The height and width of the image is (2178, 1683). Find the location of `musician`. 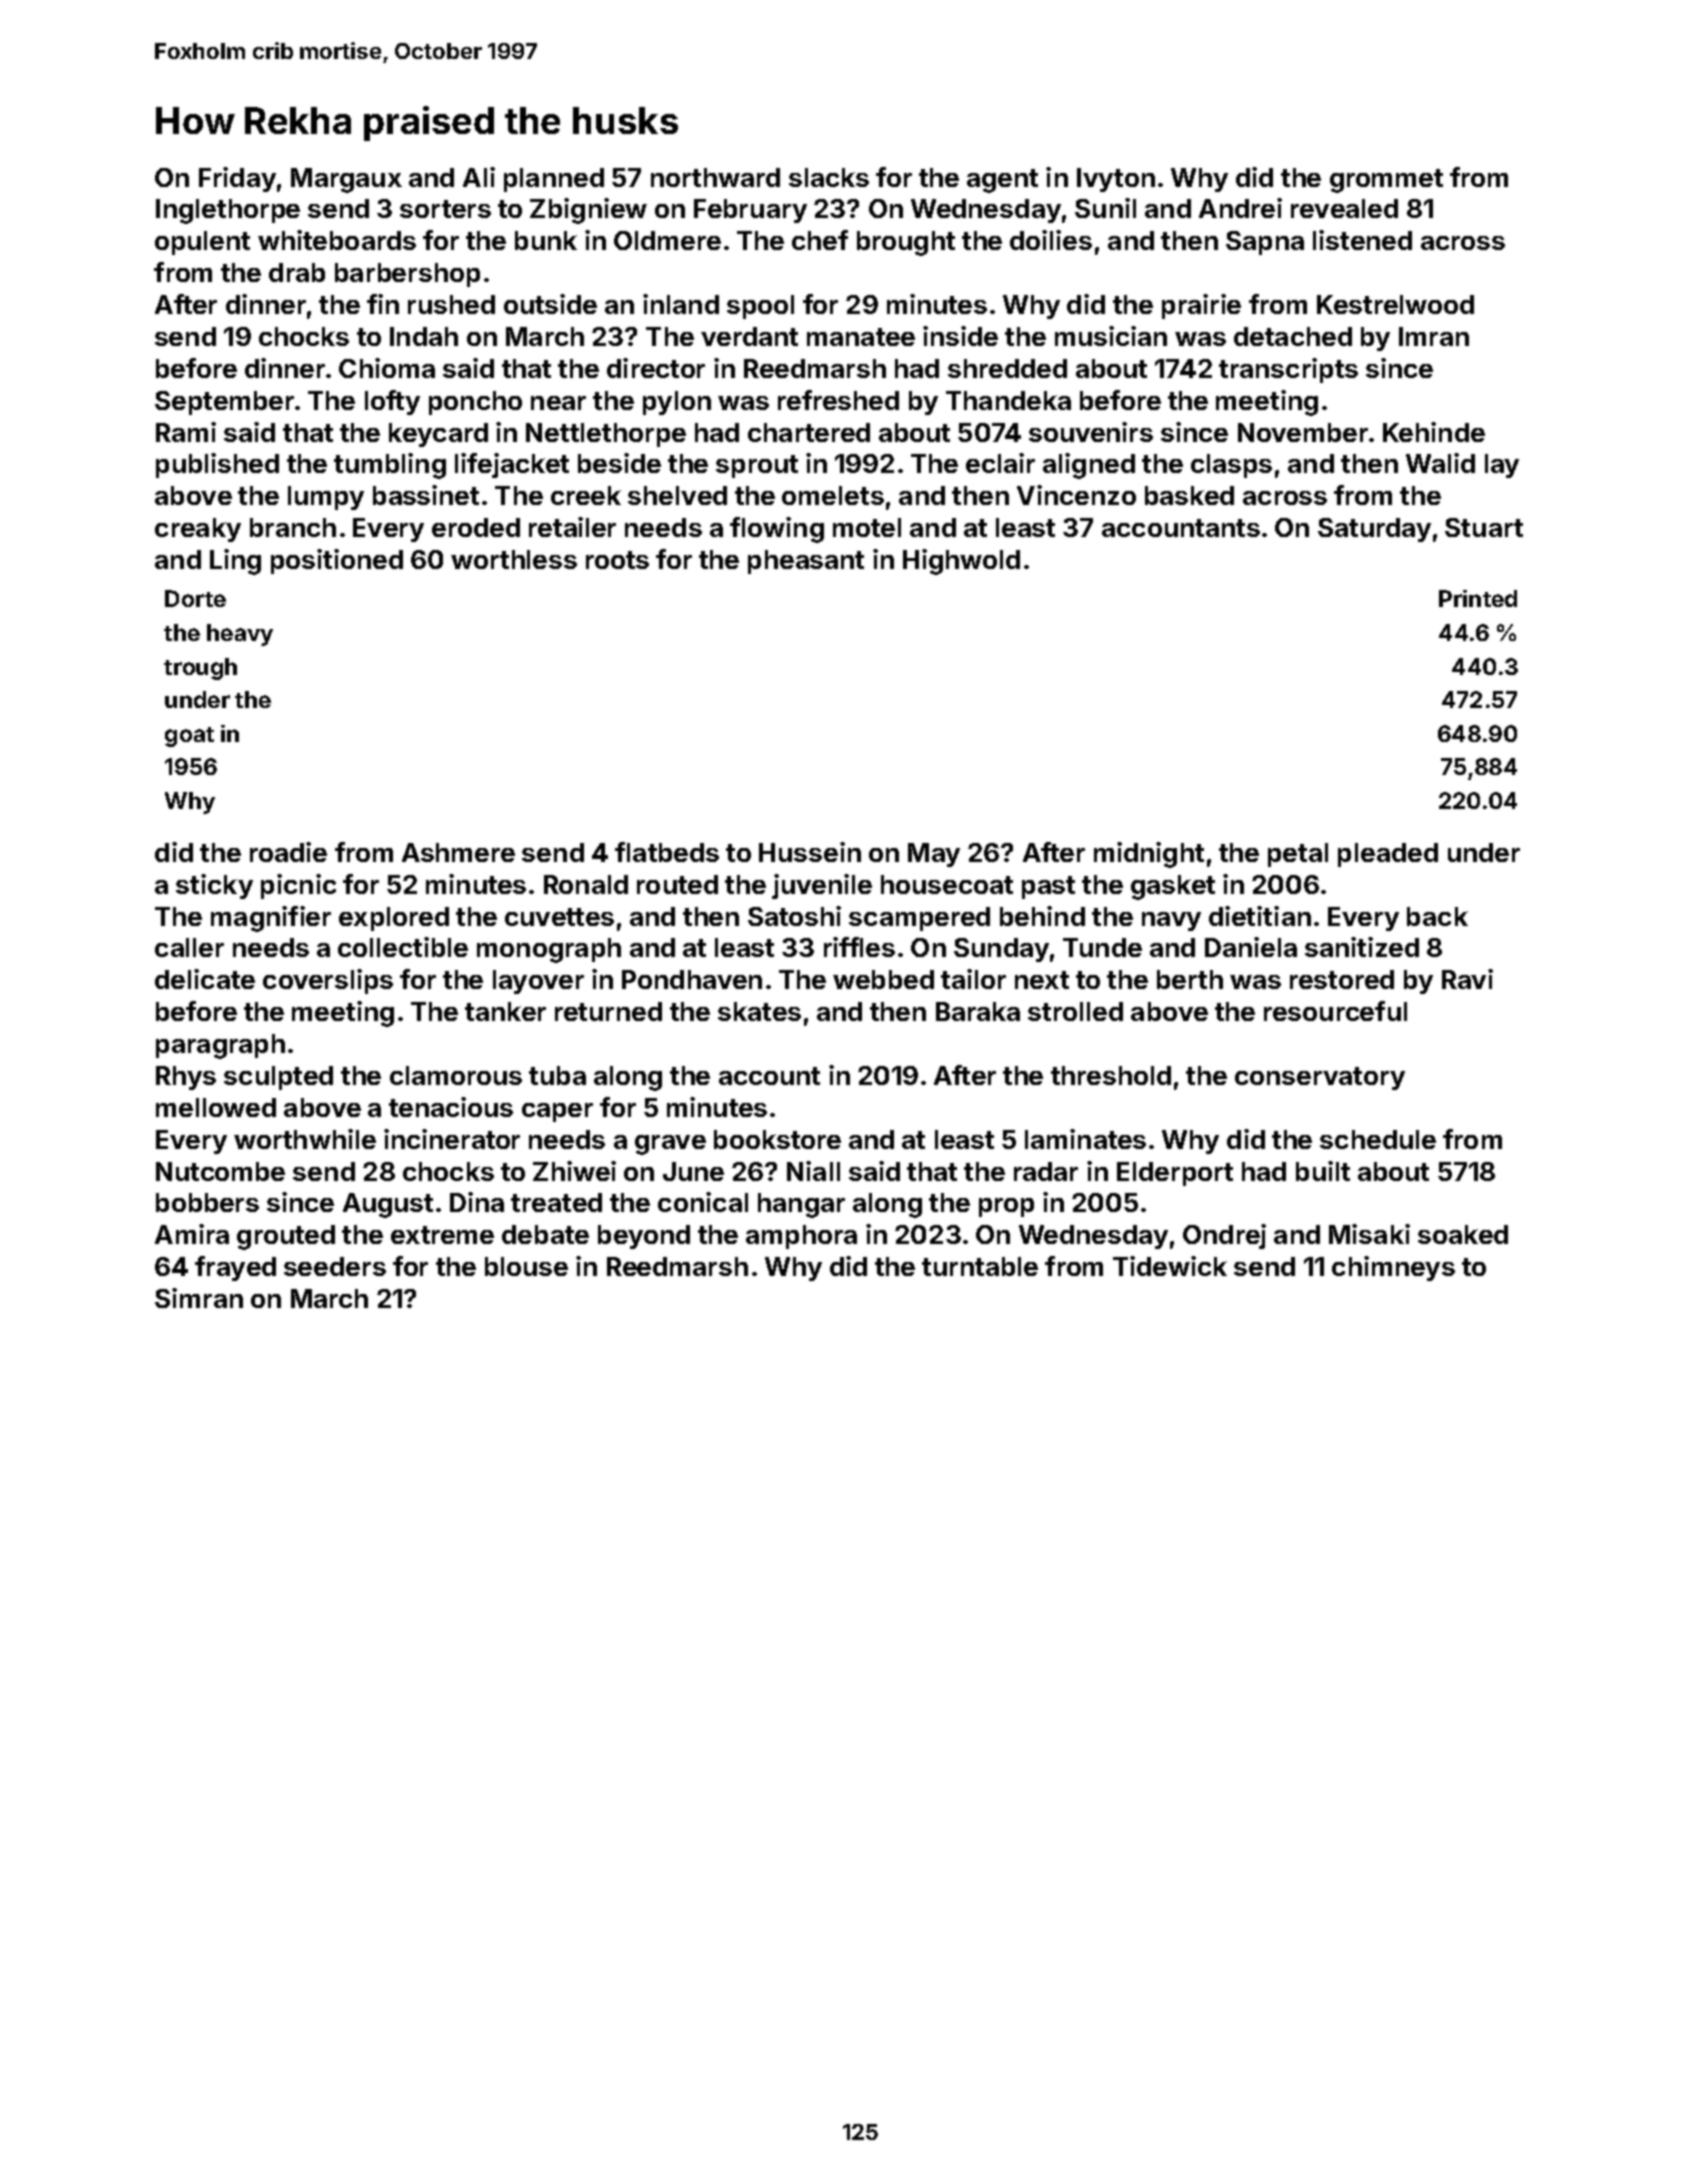

musician is located at coordinates (1111, 336).
